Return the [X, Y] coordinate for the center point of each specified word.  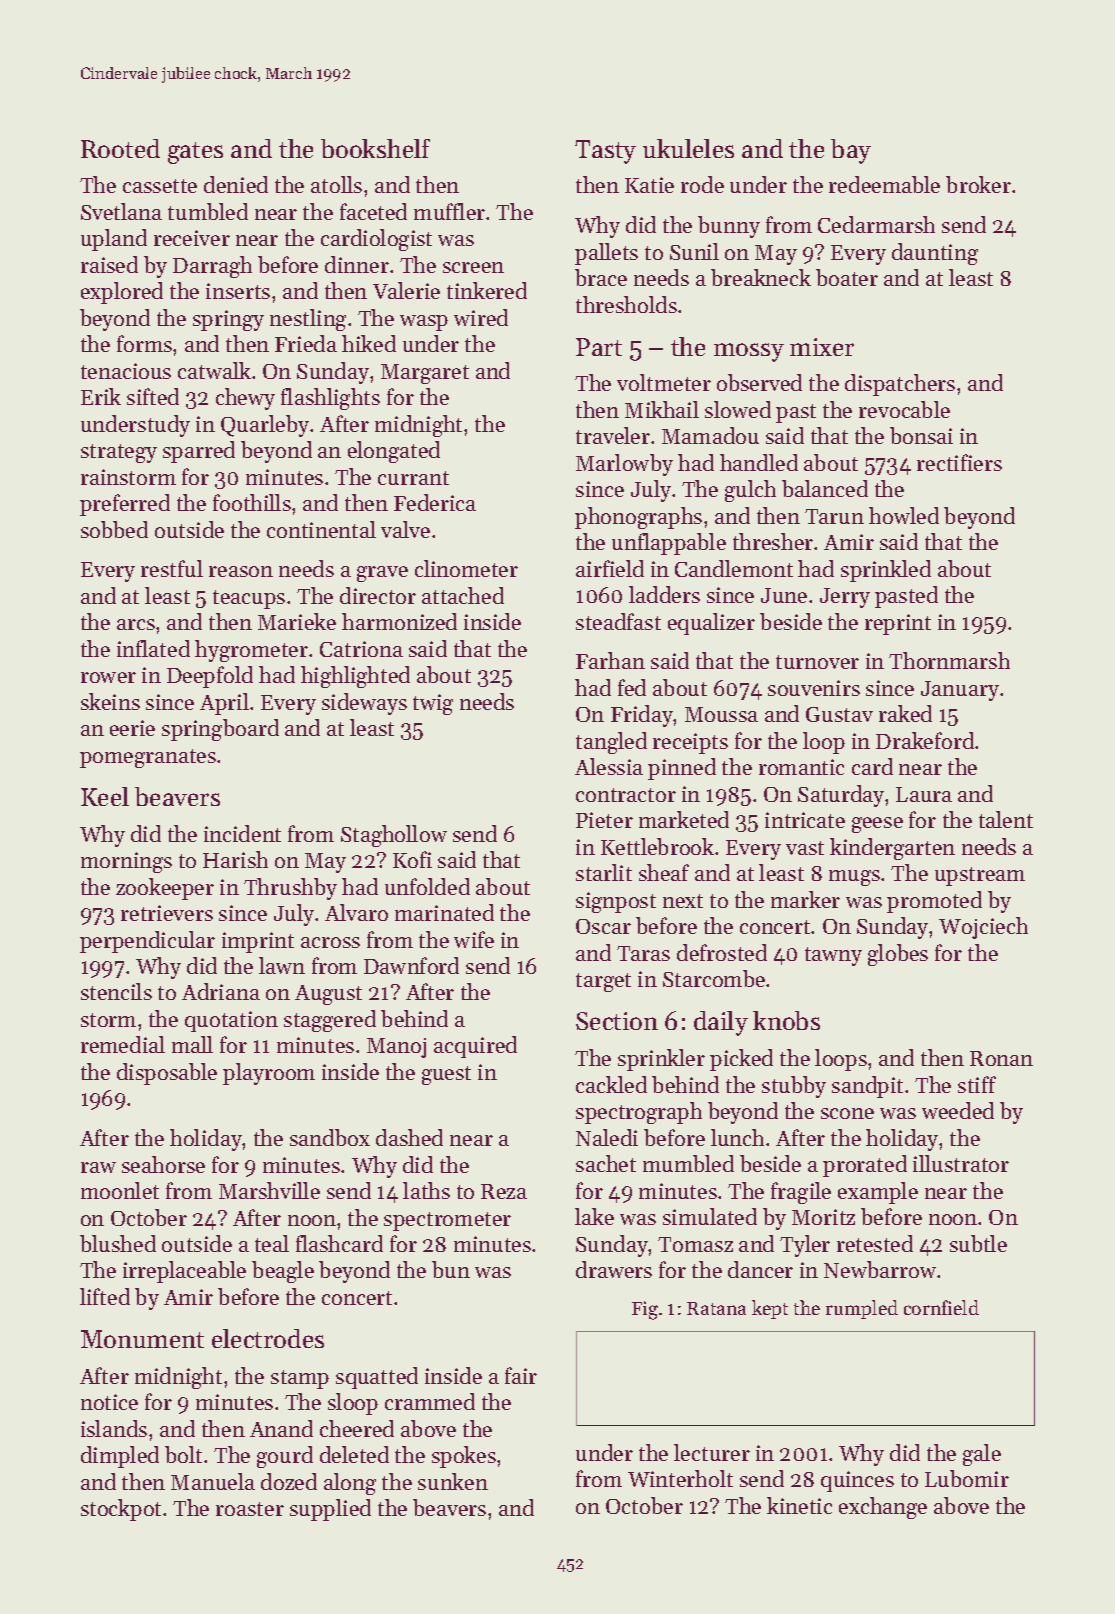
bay [851, 151]
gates [195, 153]
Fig [645, 1310]
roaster [250, 1509]
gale [982, 1455]
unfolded [427, 886]
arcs [136, 624]
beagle [283, 1272]
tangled [611, 743]
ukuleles [688, 148]
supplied [330, 1510]
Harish [235, 859]
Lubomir [967, 1478]
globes [898, 955]
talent [1006, 819]
